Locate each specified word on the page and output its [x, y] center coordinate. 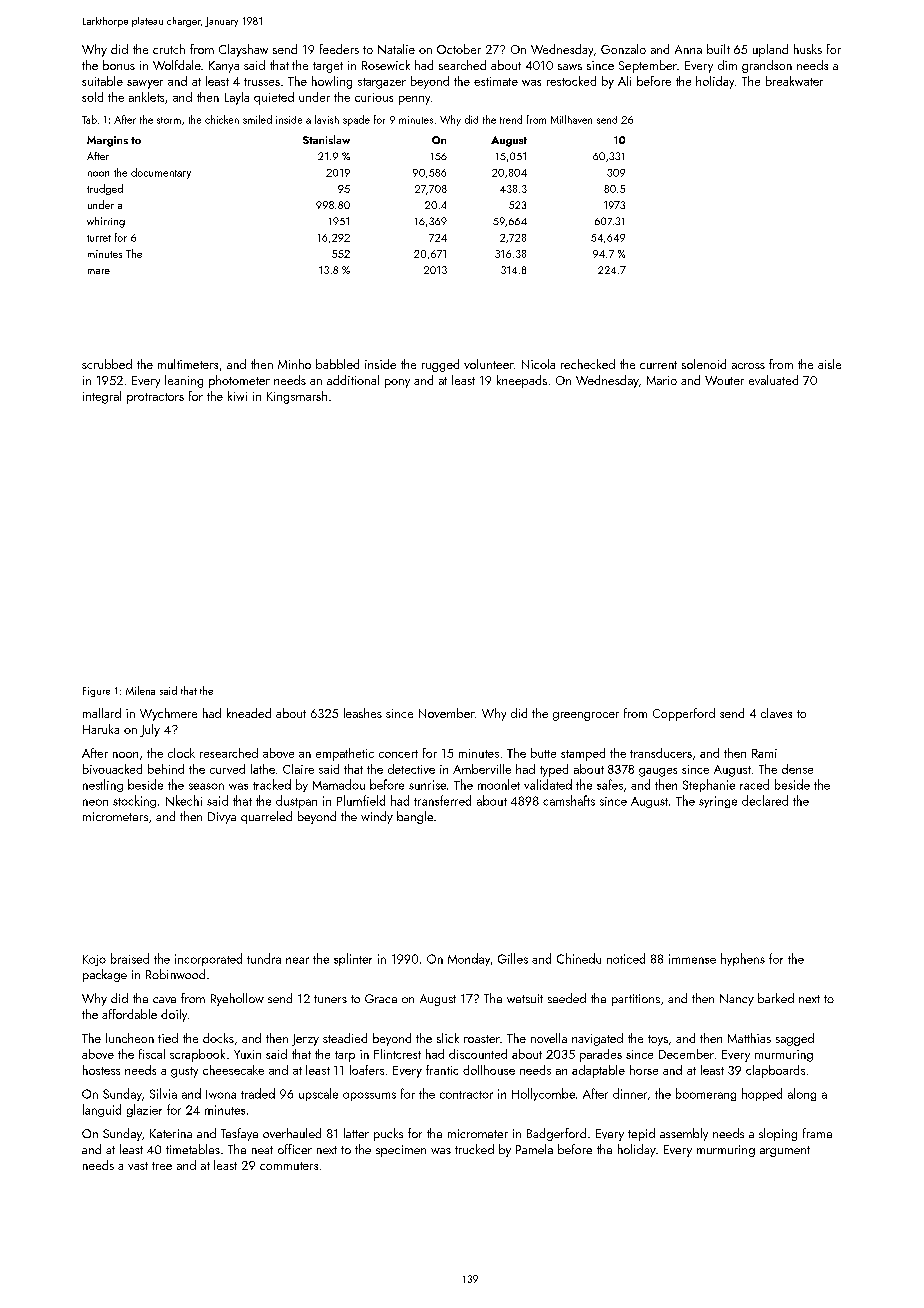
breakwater [794, 81]
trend [511, 119]
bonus [119, 65]
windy [377, 817]
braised [130, 958]
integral [102, 397]
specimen [401, 1151]
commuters [289, 1166]
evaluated [773, 380]
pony [397, 383]
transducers [661, 753]
